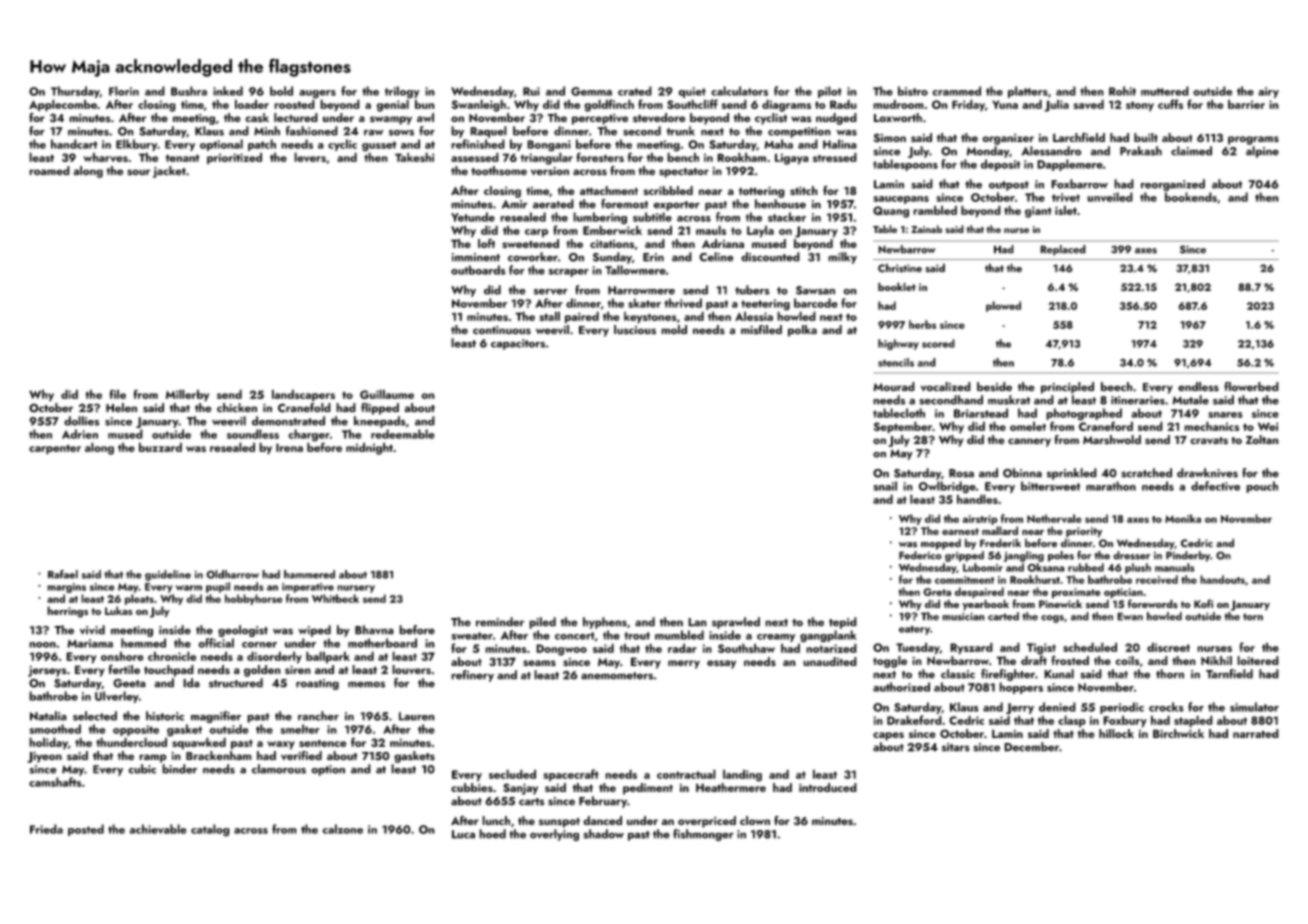 The height and width of the page is (924, 1308). Describe the element at coordinates (67, 612) in the page. I see `herrings` at that location.
